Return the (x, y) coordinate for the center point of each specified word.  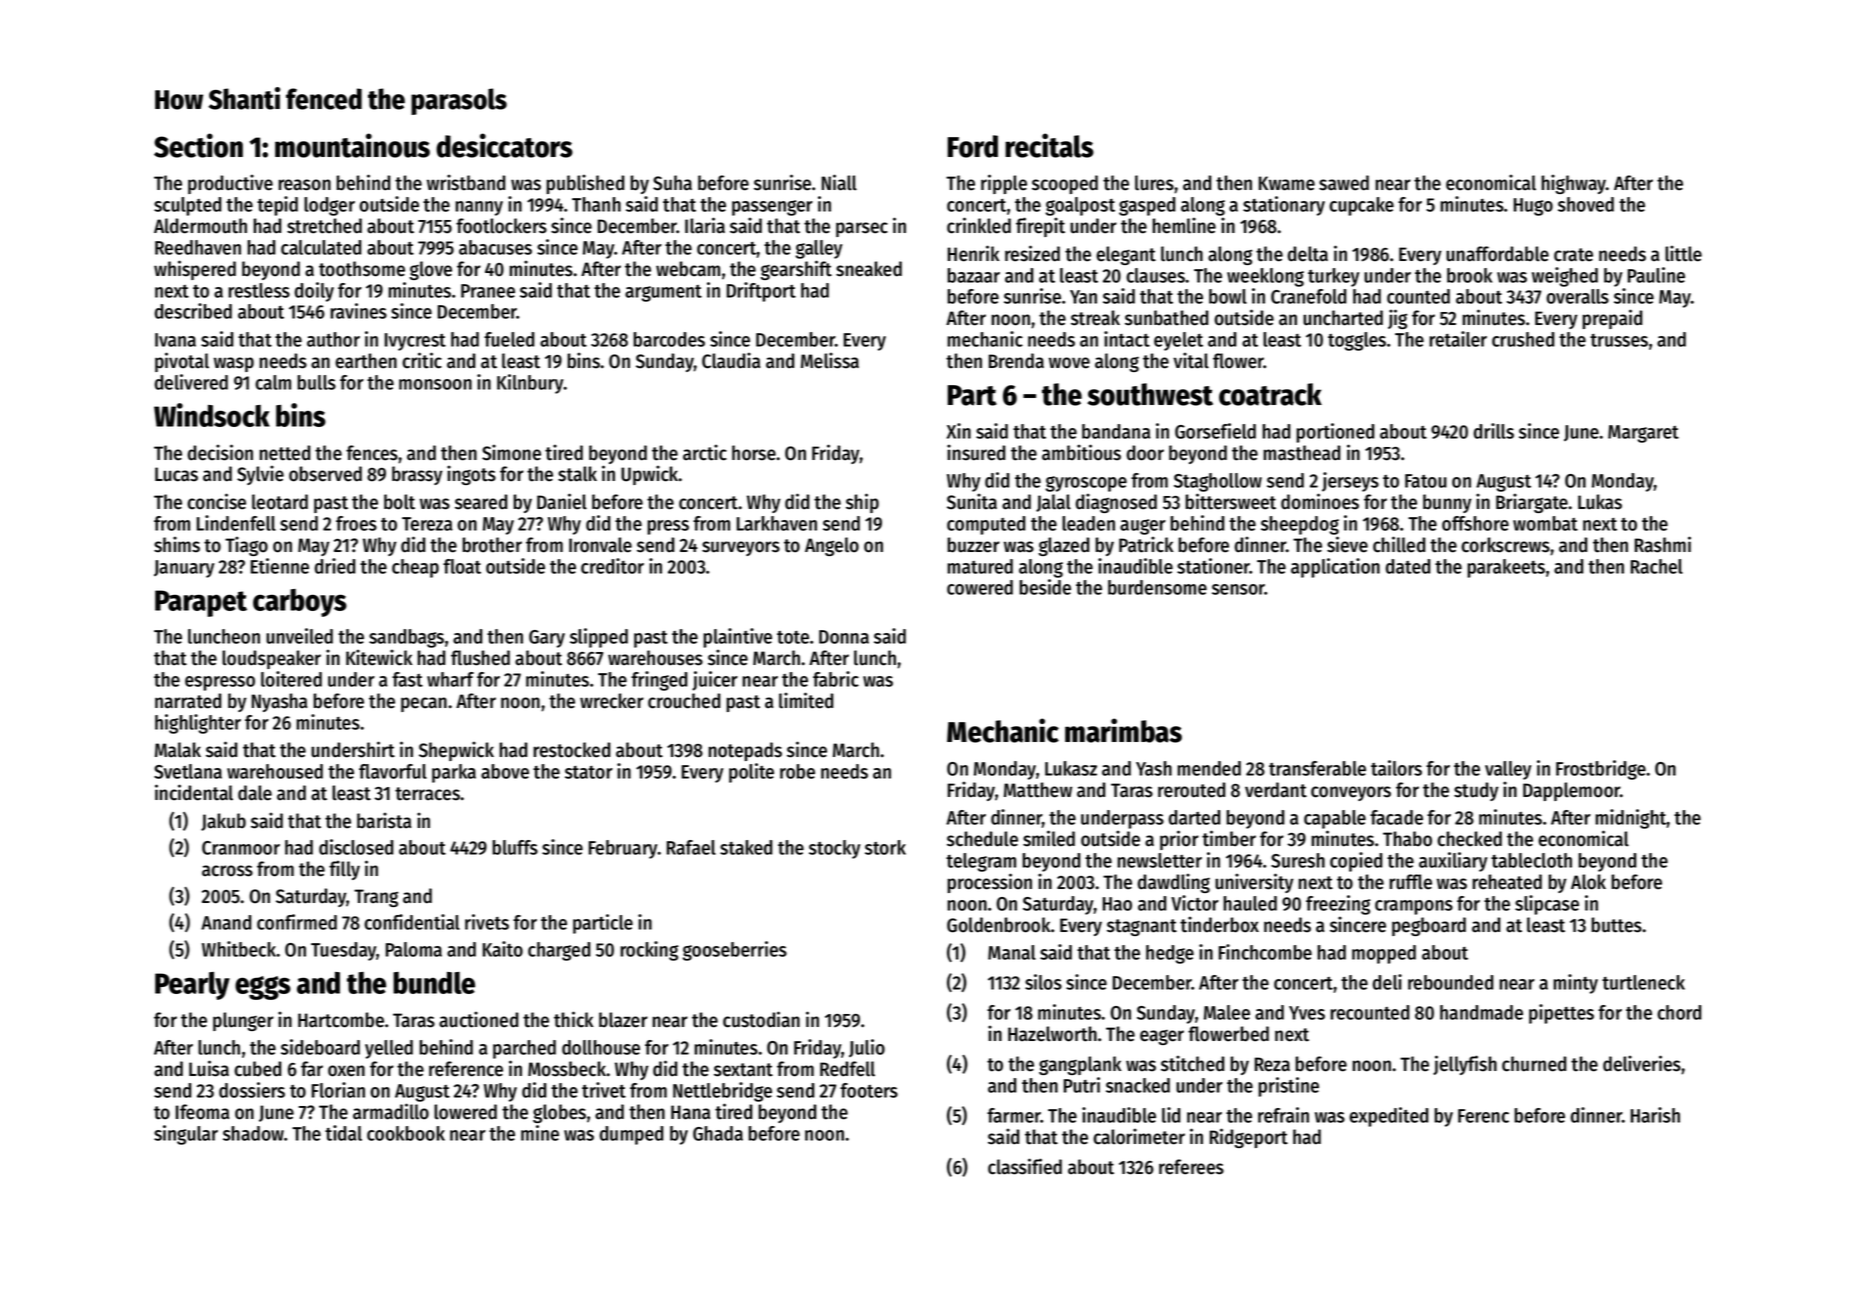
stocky (834, 849)
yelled (389, 1049)
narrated (188, 701)
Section (198, 145)
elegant (1126, 255)
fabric (836, 679)
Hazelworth (1052, 1034)
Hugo (1533, 207)
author (333, 339)
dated (1408, 566)
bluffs (515, 847)
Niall (839, 182)
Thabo (1407, 839)
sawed (1344, 183)
